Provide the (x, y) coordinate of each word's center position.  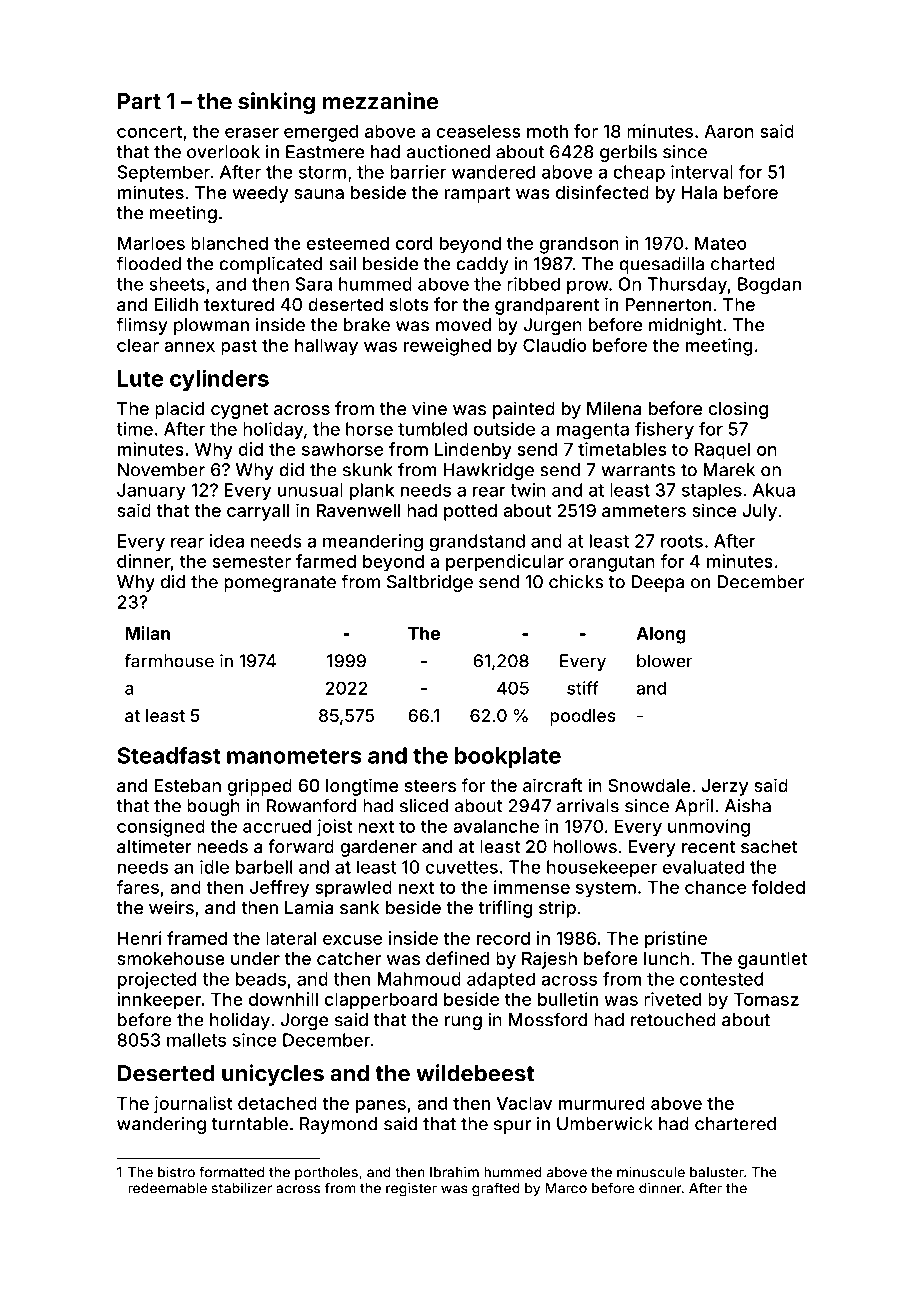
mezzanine (381, 101)
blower (665, 661)
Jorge (304, 1021)
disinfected (602, 192)
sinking (276, 103)
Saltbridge (430, 583)
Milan (147, 633)
